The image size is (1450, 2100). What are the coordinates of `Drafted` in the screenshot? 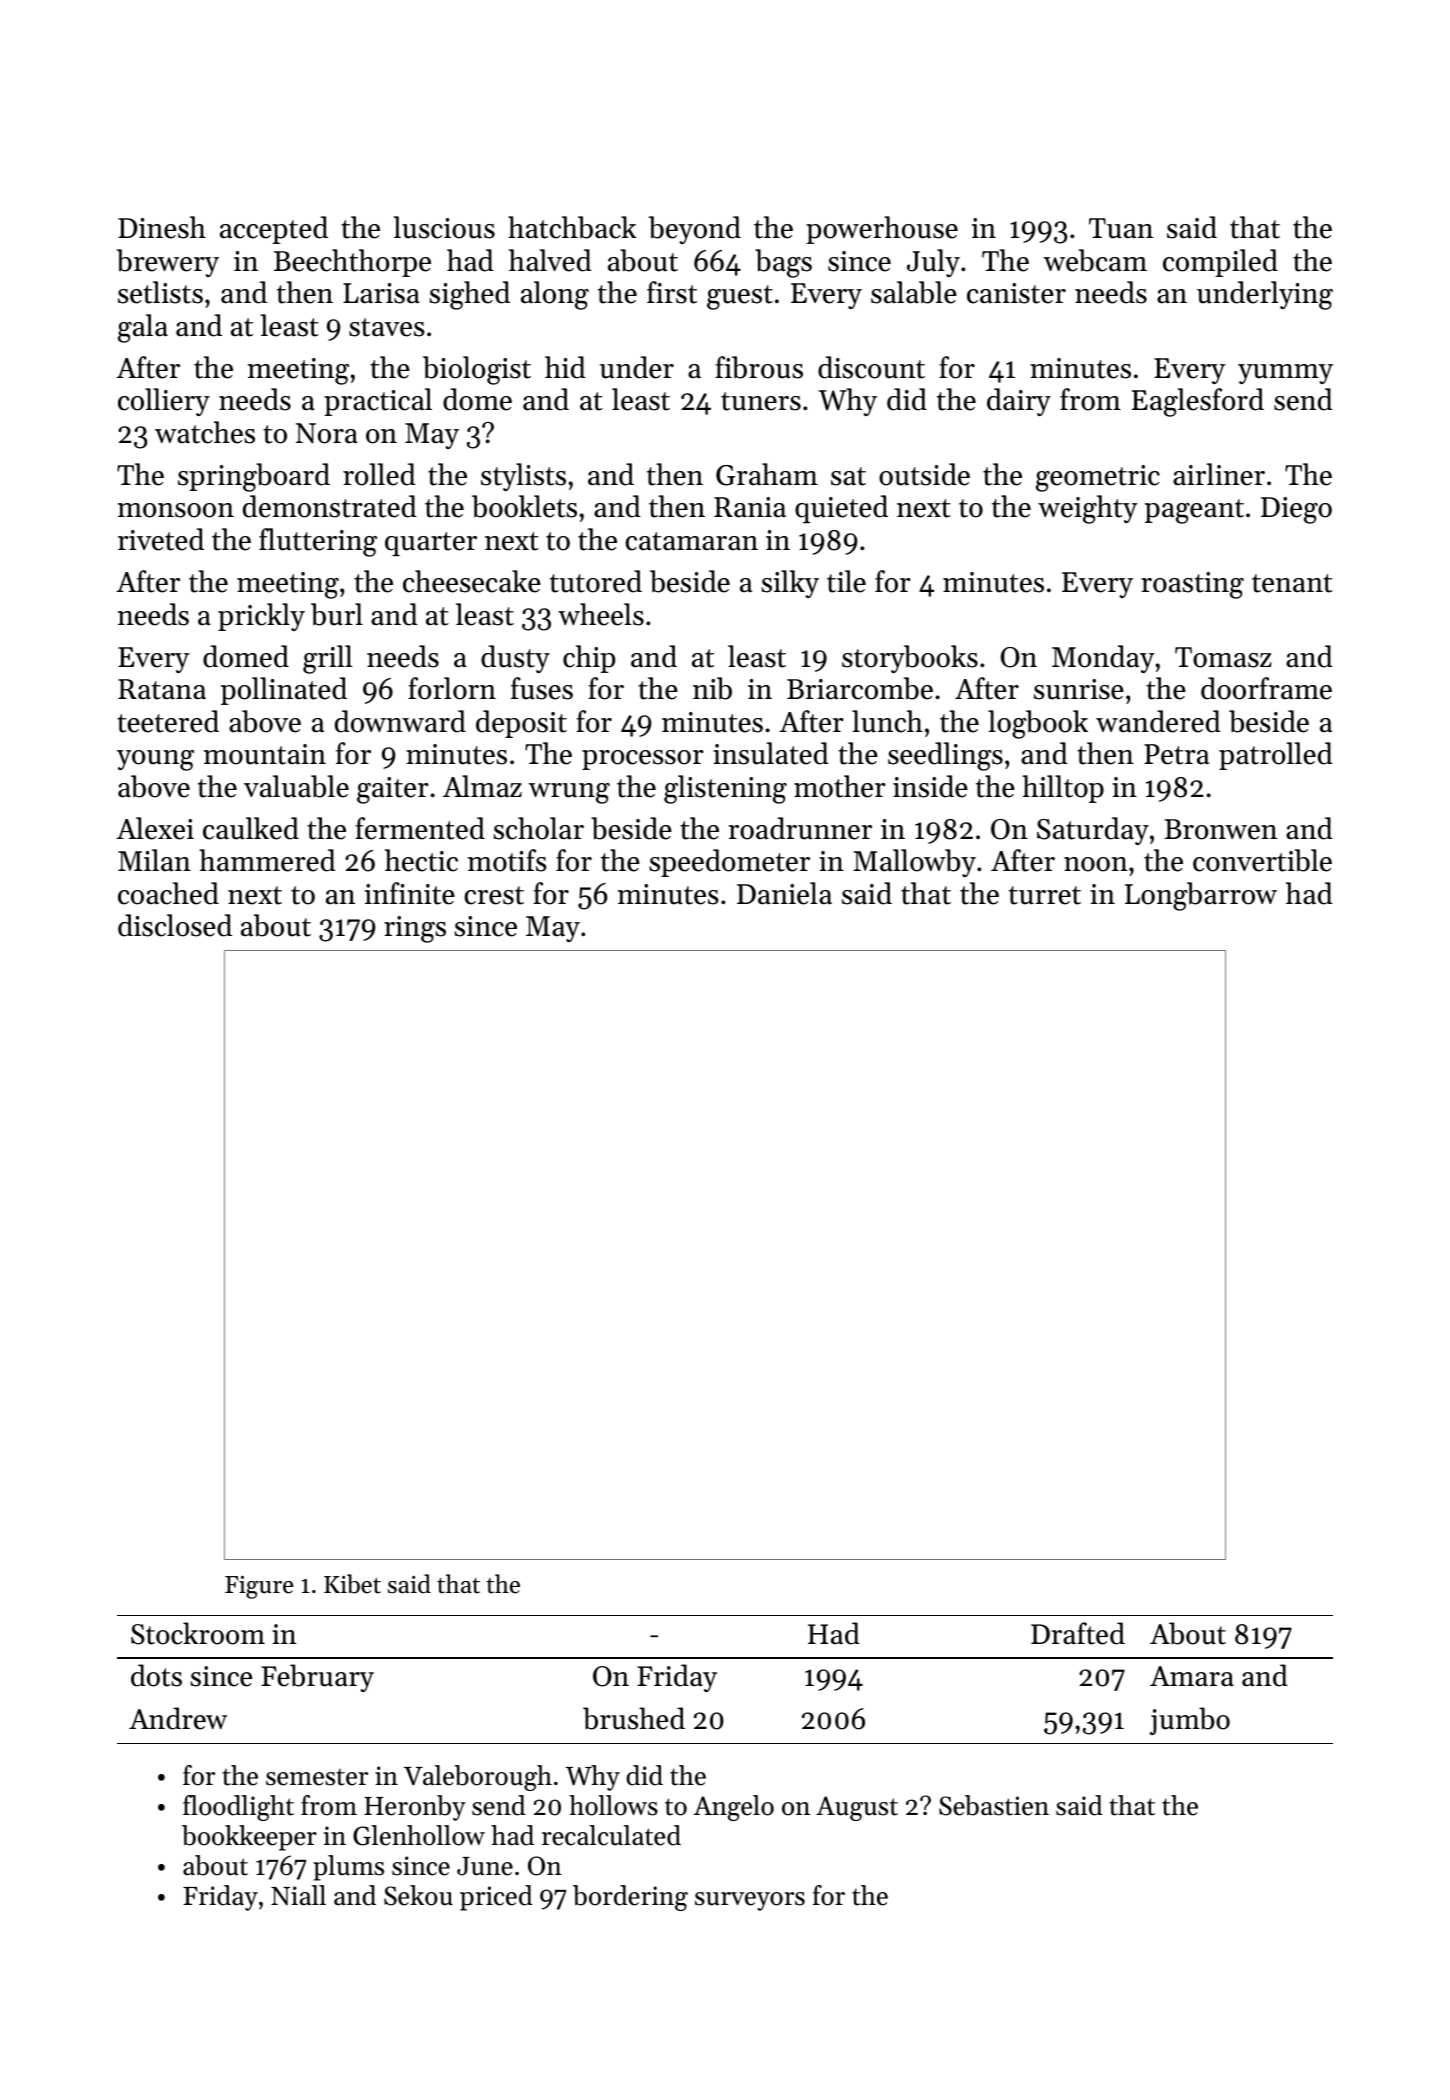 It's located at (1078, 1633).
